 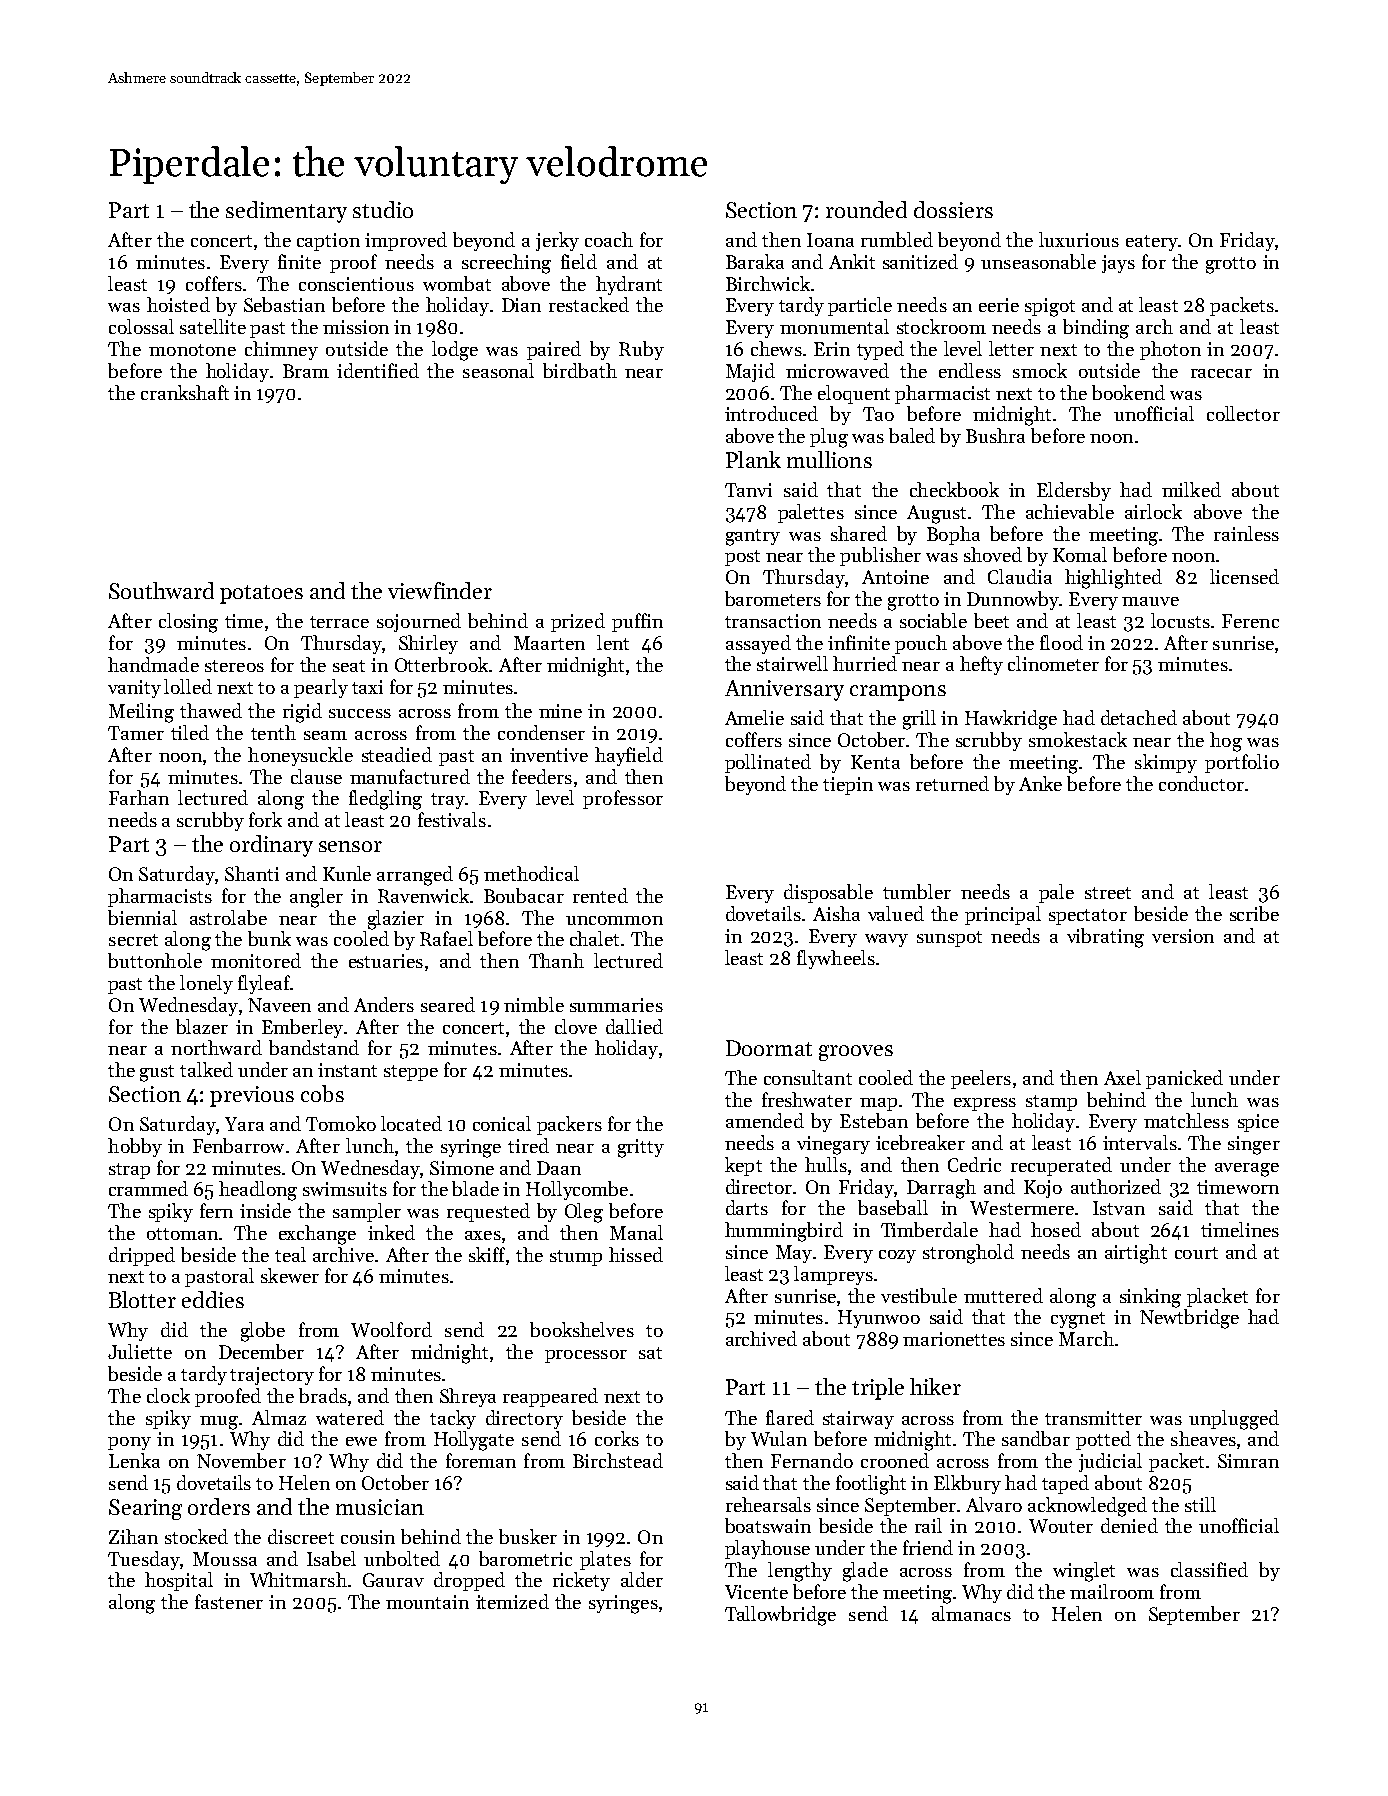 What do you see at coordinates (229, 1601) in the page?
I see `fastener` at bounding box center [229, 1601].
